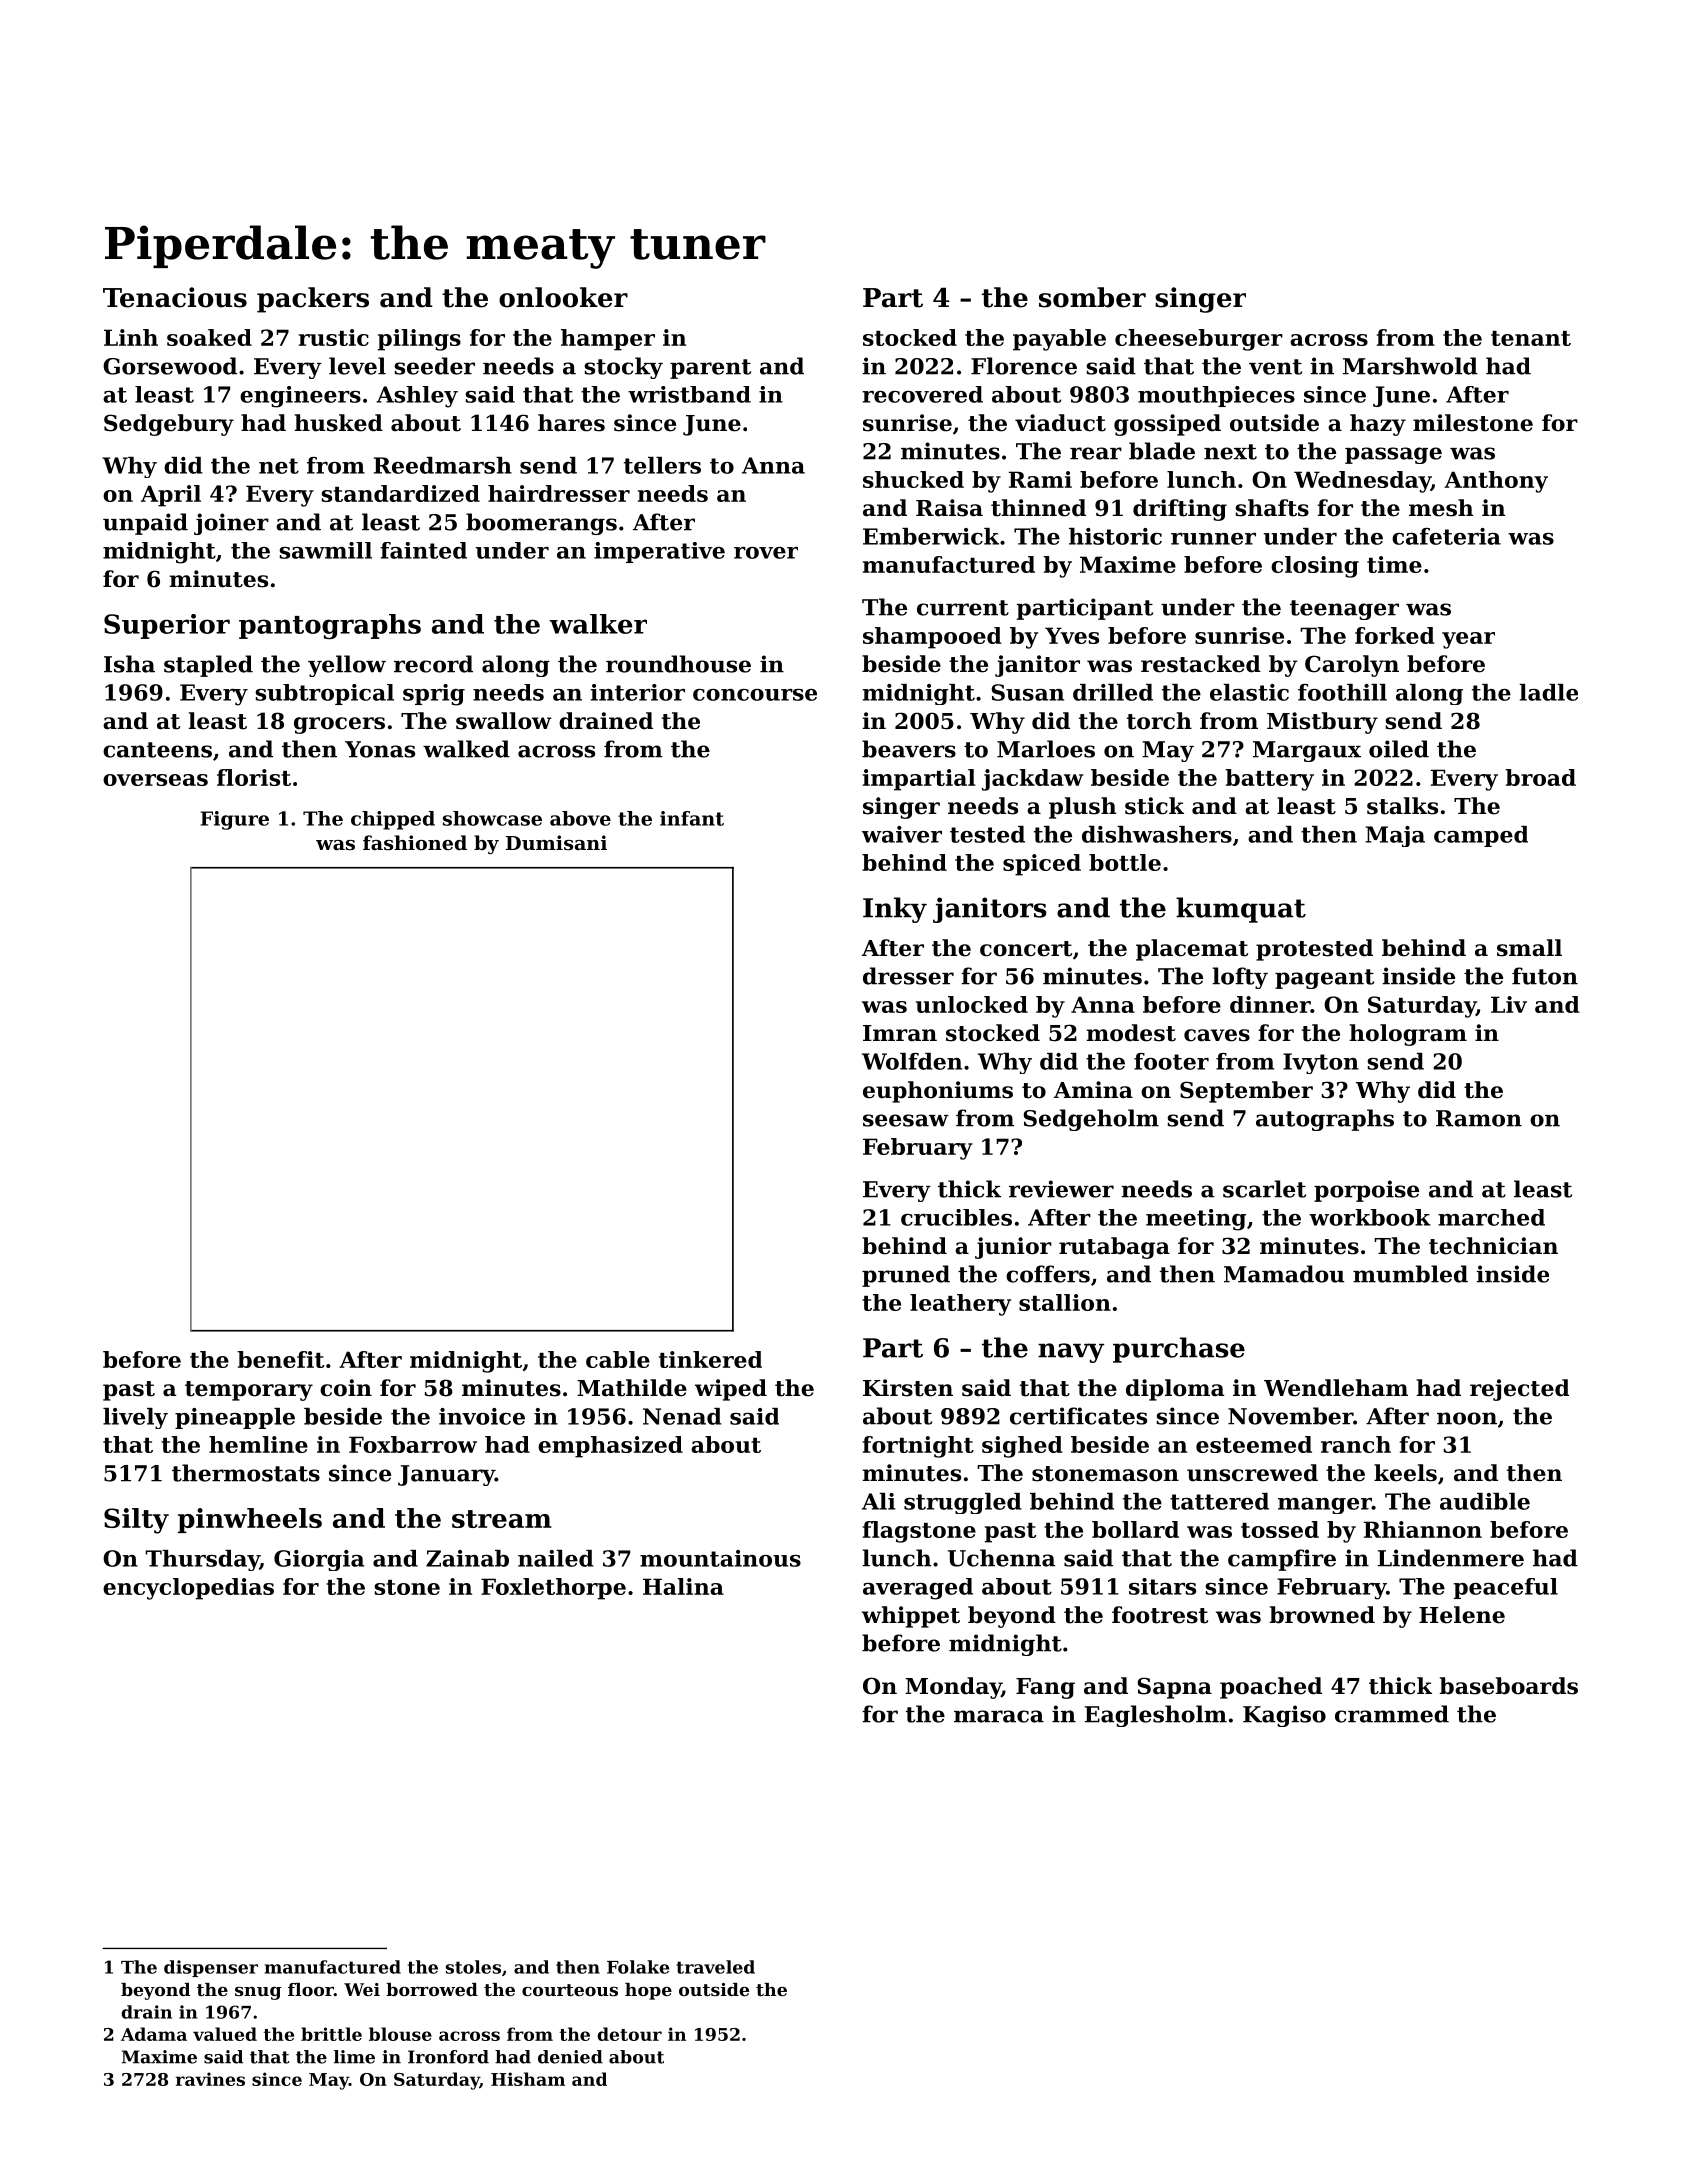 The image size is (1683, 2178). I want to click on tenant, so click(1531, 338).
